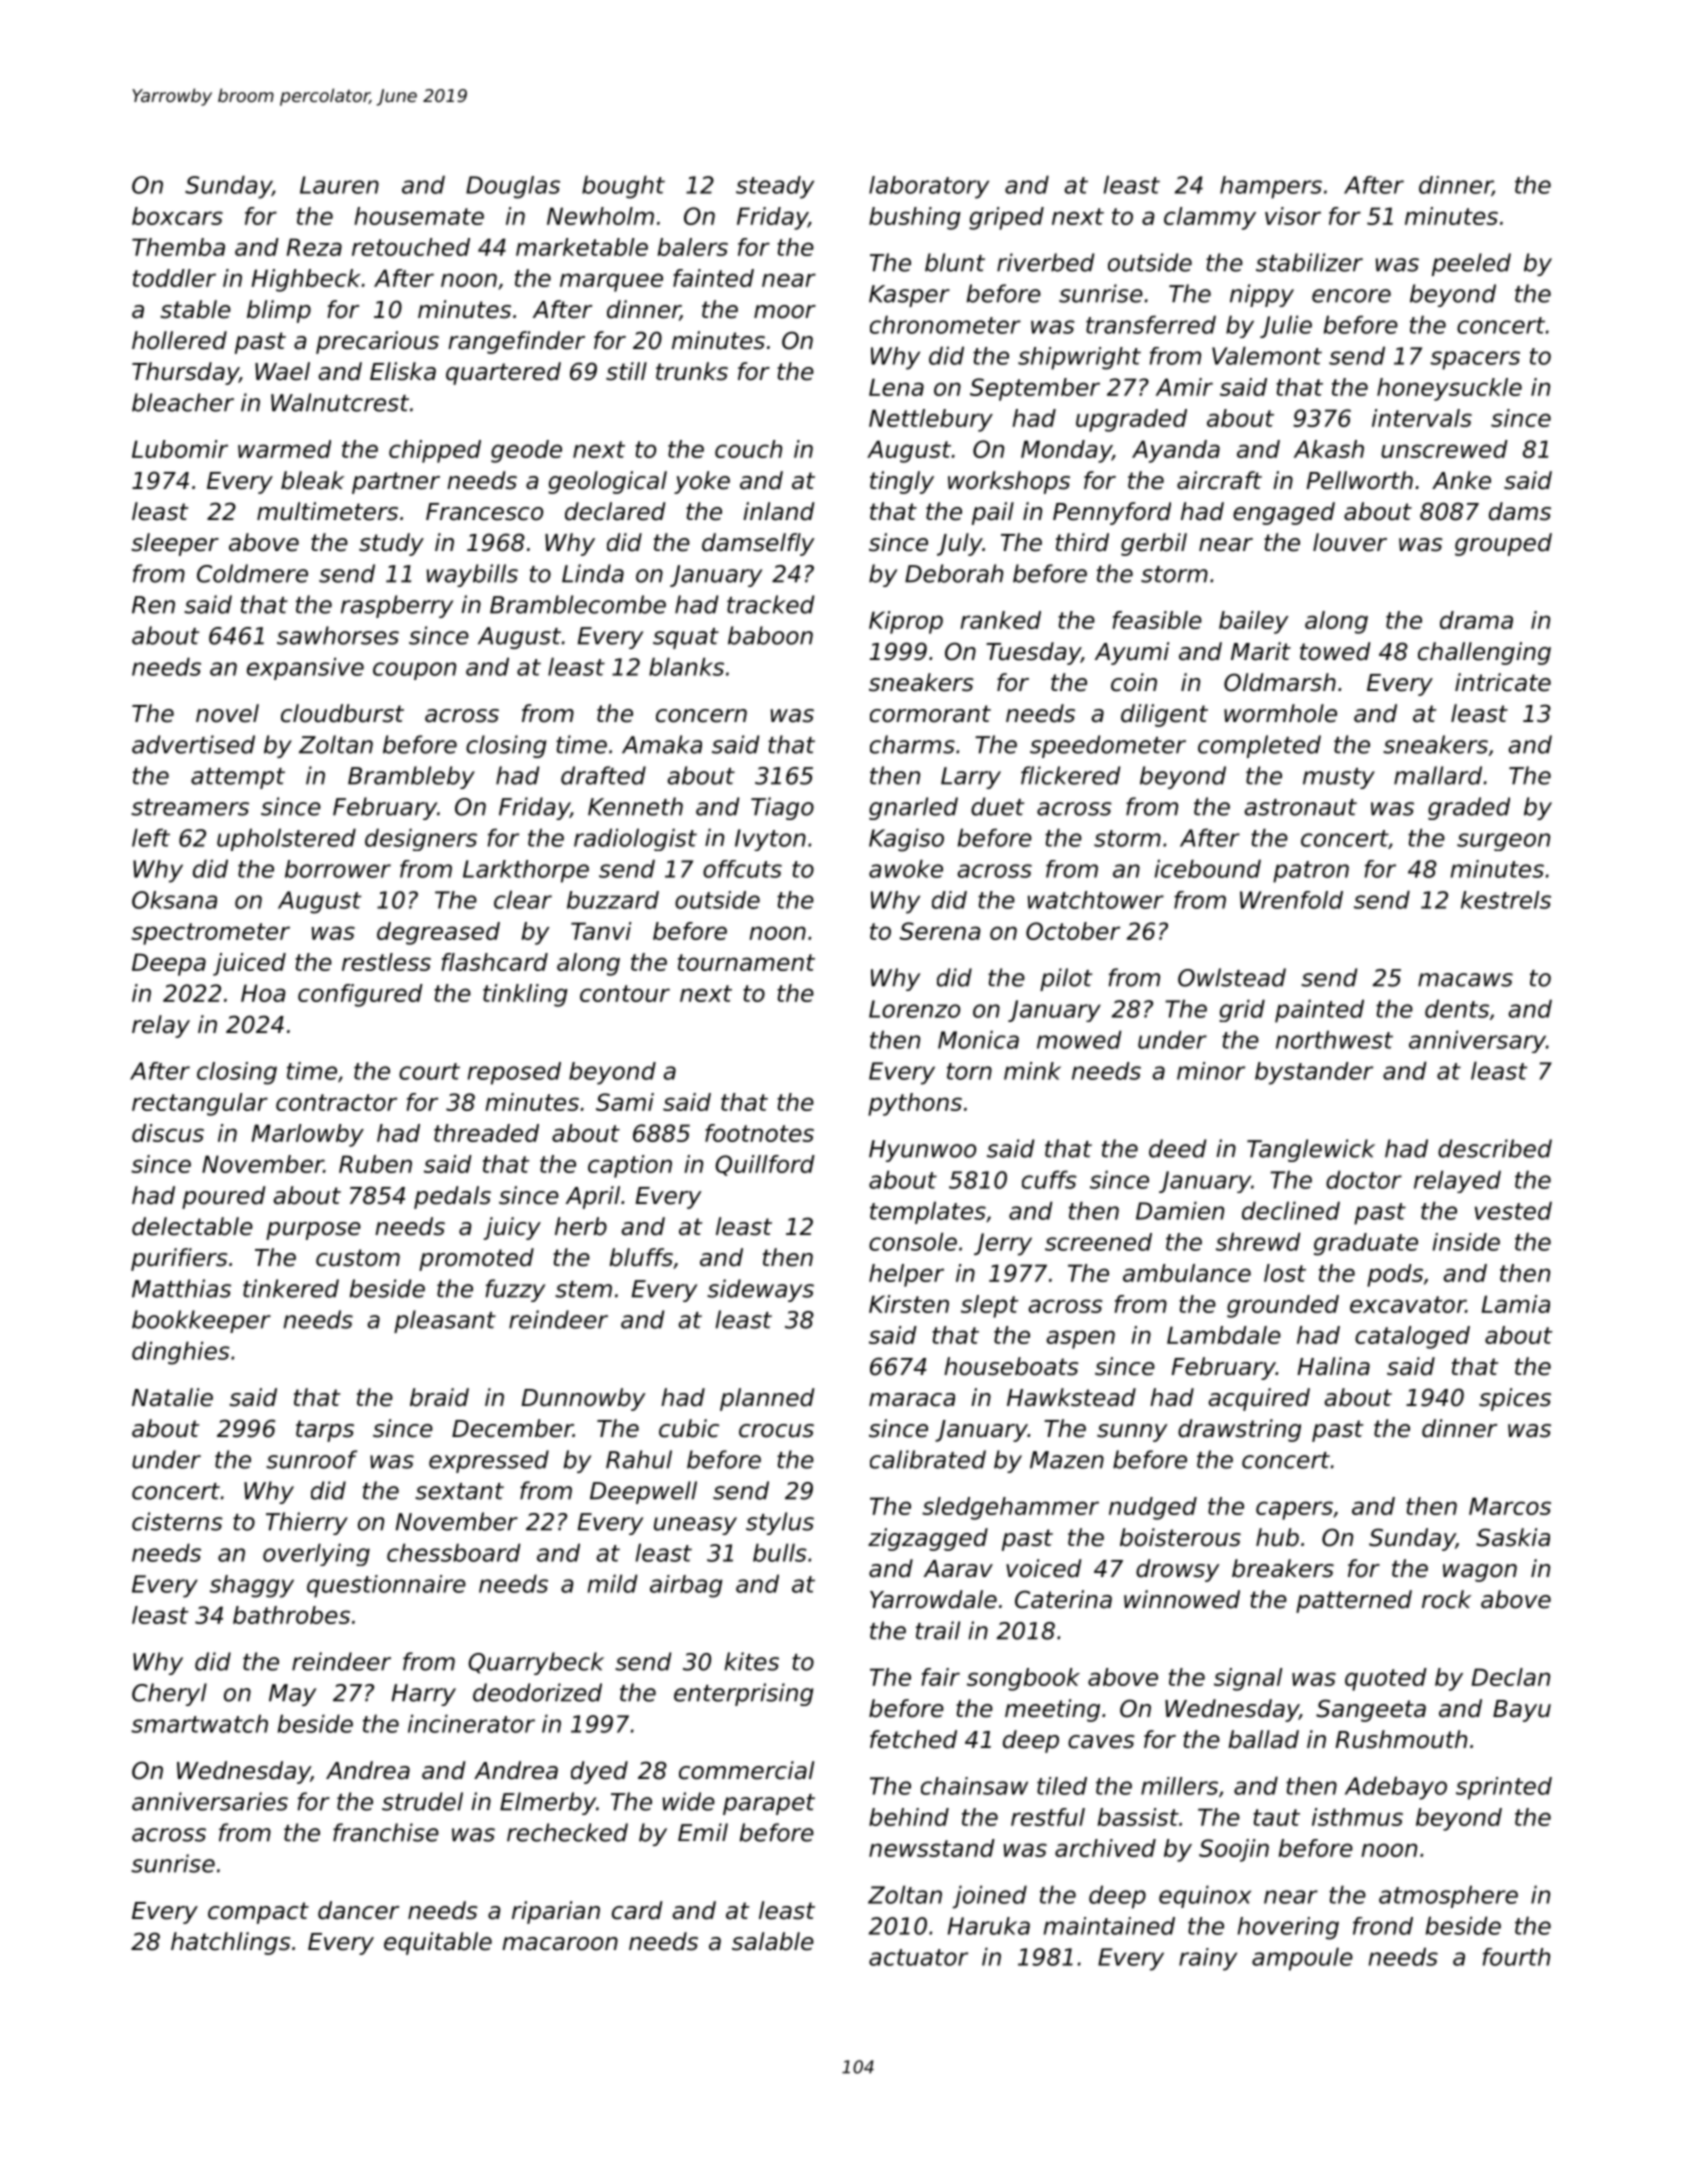 The image size is (1683, 2178). What do you see at coordinates (325, 1431) in the screenshot?
I see `tarps` at bounding box center [325, 1431].
